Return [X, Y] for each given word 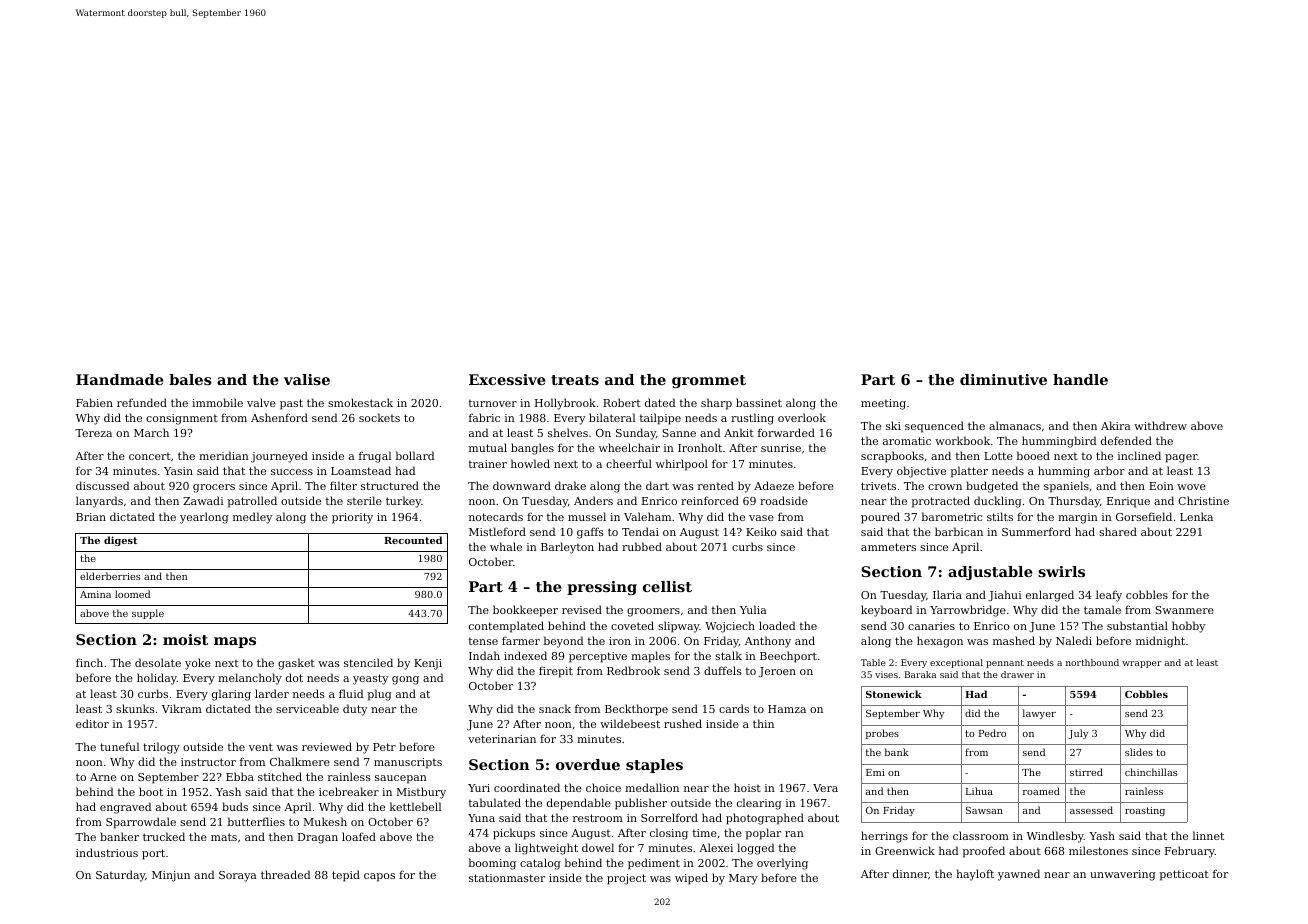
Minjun [171, 876]
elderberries [110, 576]
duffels [723, 670]
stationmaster [507, 878]
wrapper [1142, 664]
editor [92, 723]
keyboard [887, 611]
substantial [1137, 625]
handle [1080, 379]
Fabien [94, 402]
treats [575, 380]
